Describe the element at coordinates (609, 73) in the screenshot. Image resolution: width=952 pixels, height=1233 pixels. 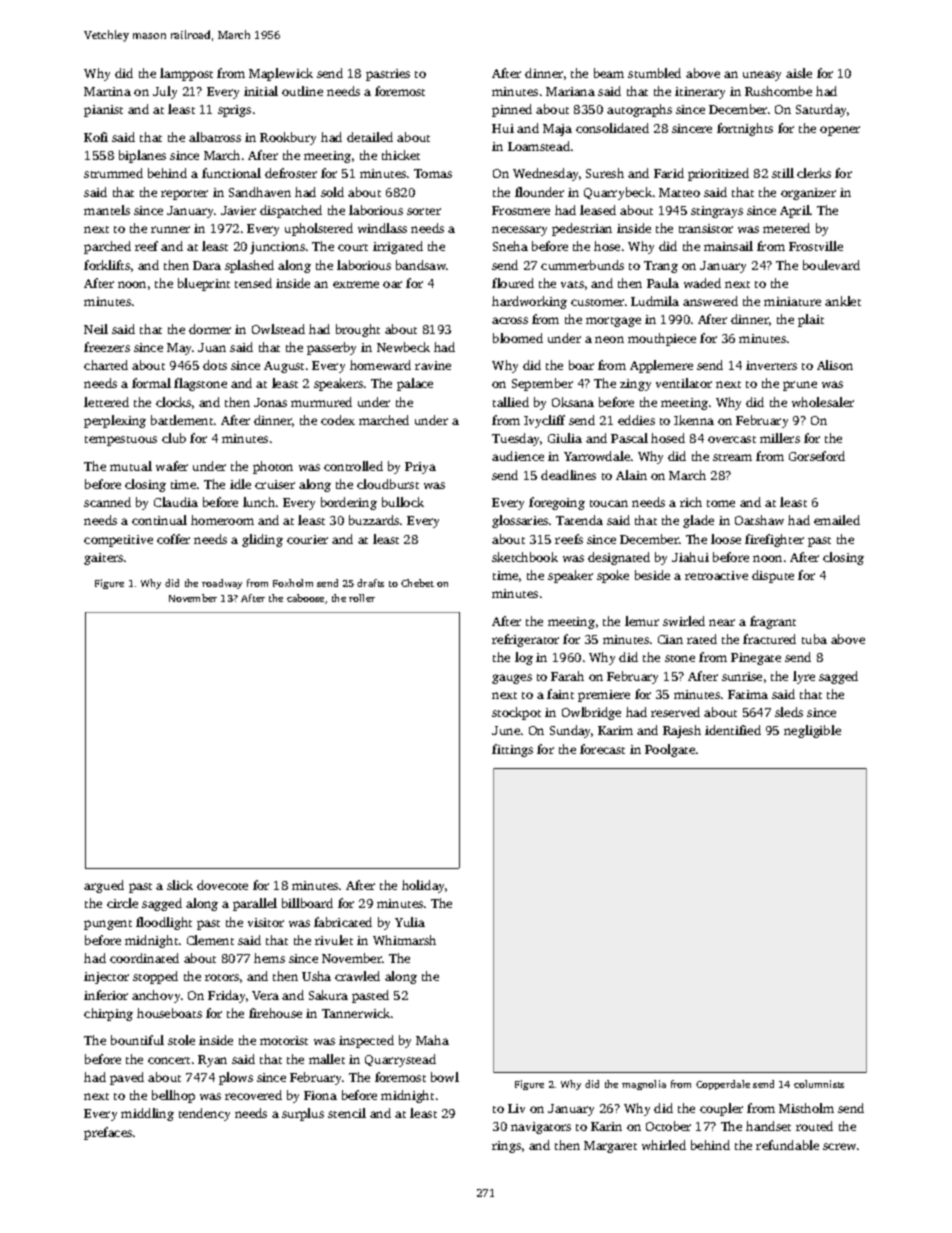
I see `beam` at that location.
